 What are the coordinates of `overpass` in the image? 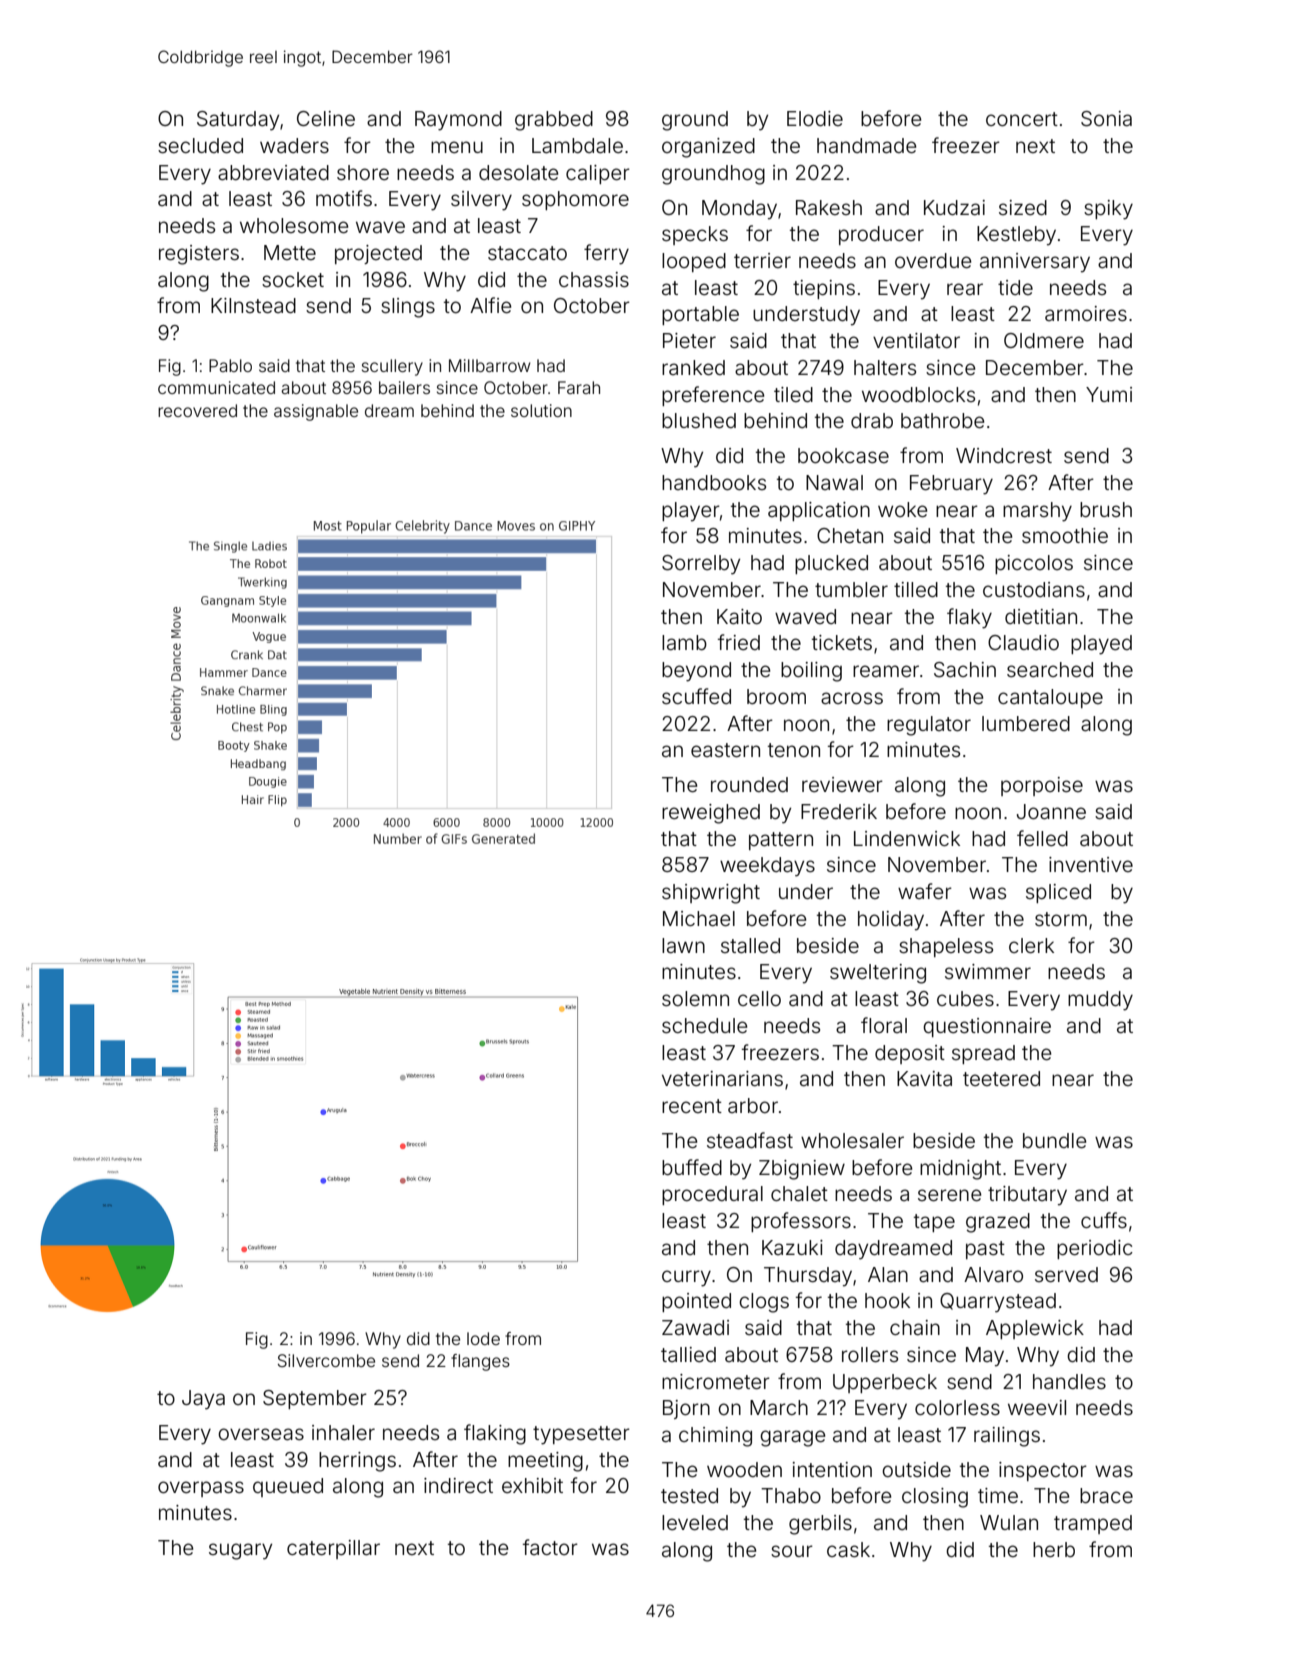 It's located at (201, 1489).
